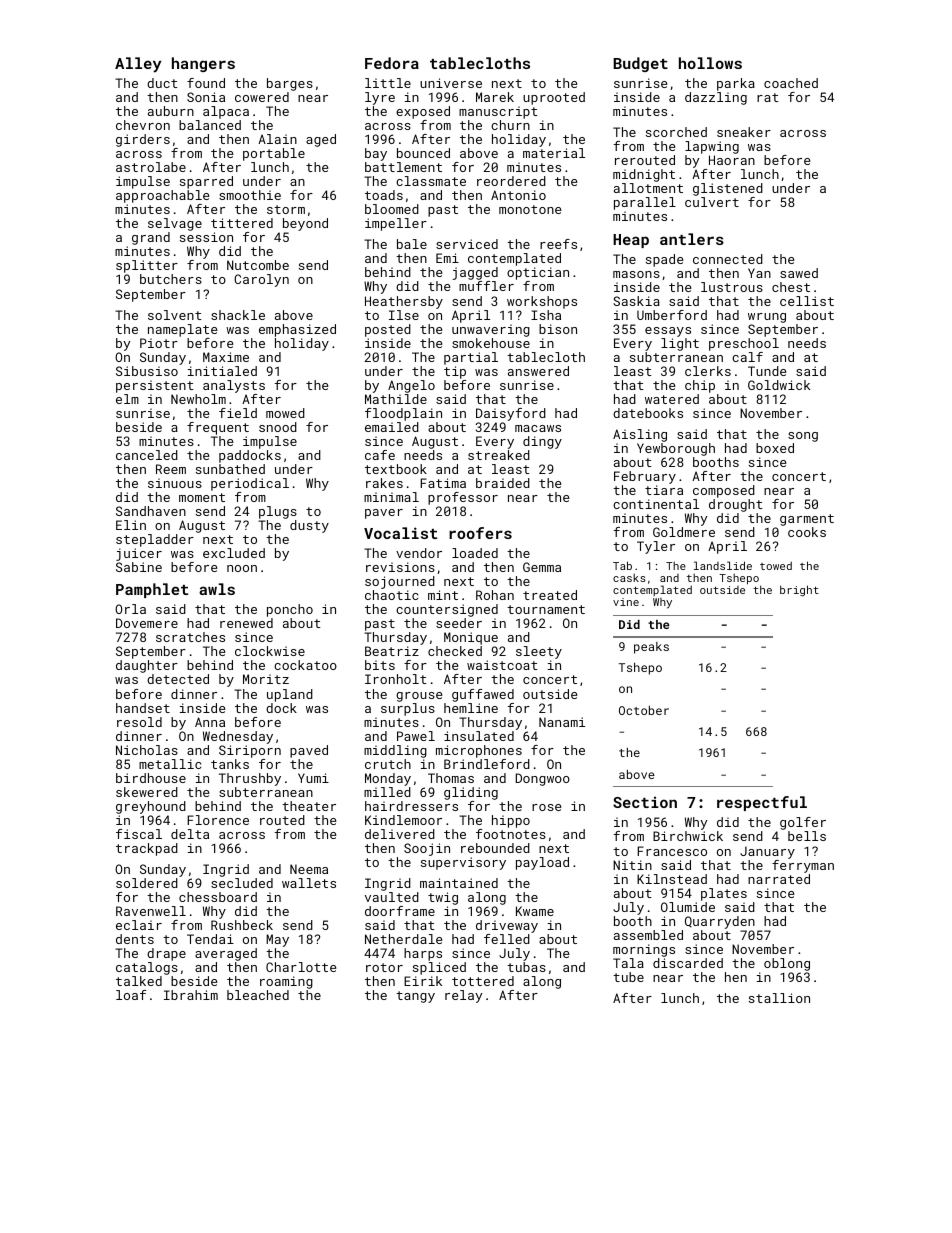 Image resolution: width=952 pixels, height=1233 pixels. What do you see at coordinates (147, 455) in the screenshot?
I see `canceled` at bounding box center [147, 455].
